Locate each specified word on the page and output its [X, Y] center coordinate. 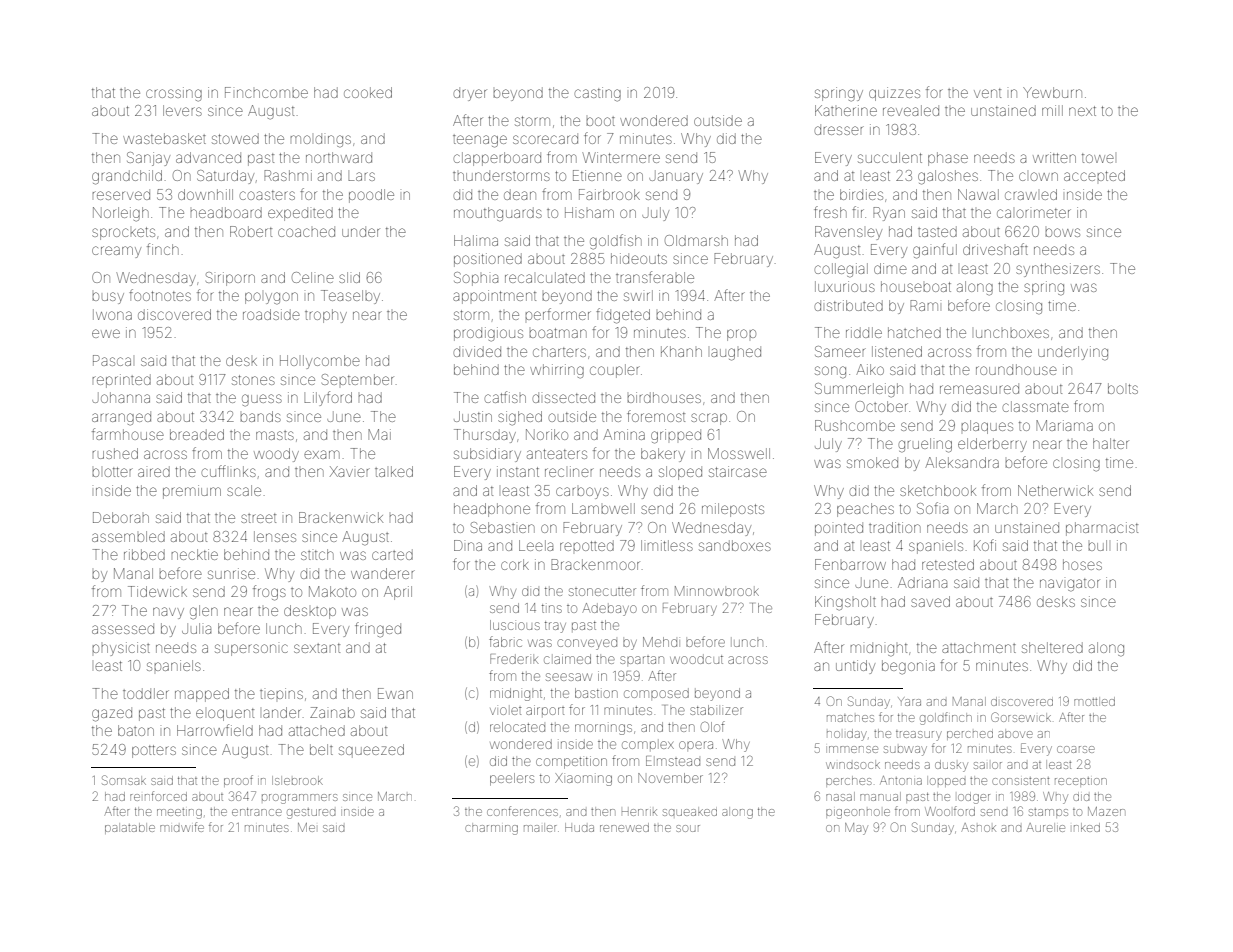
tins [552, 608]
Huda [579, 827]
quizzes [894, 94]
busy [108, 298]
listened [897, 351]
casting [598, 94]
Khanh [681, 351]
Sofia [932, 508]
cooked [368, 92]
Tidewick [157, 591]
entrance [257, 812]
